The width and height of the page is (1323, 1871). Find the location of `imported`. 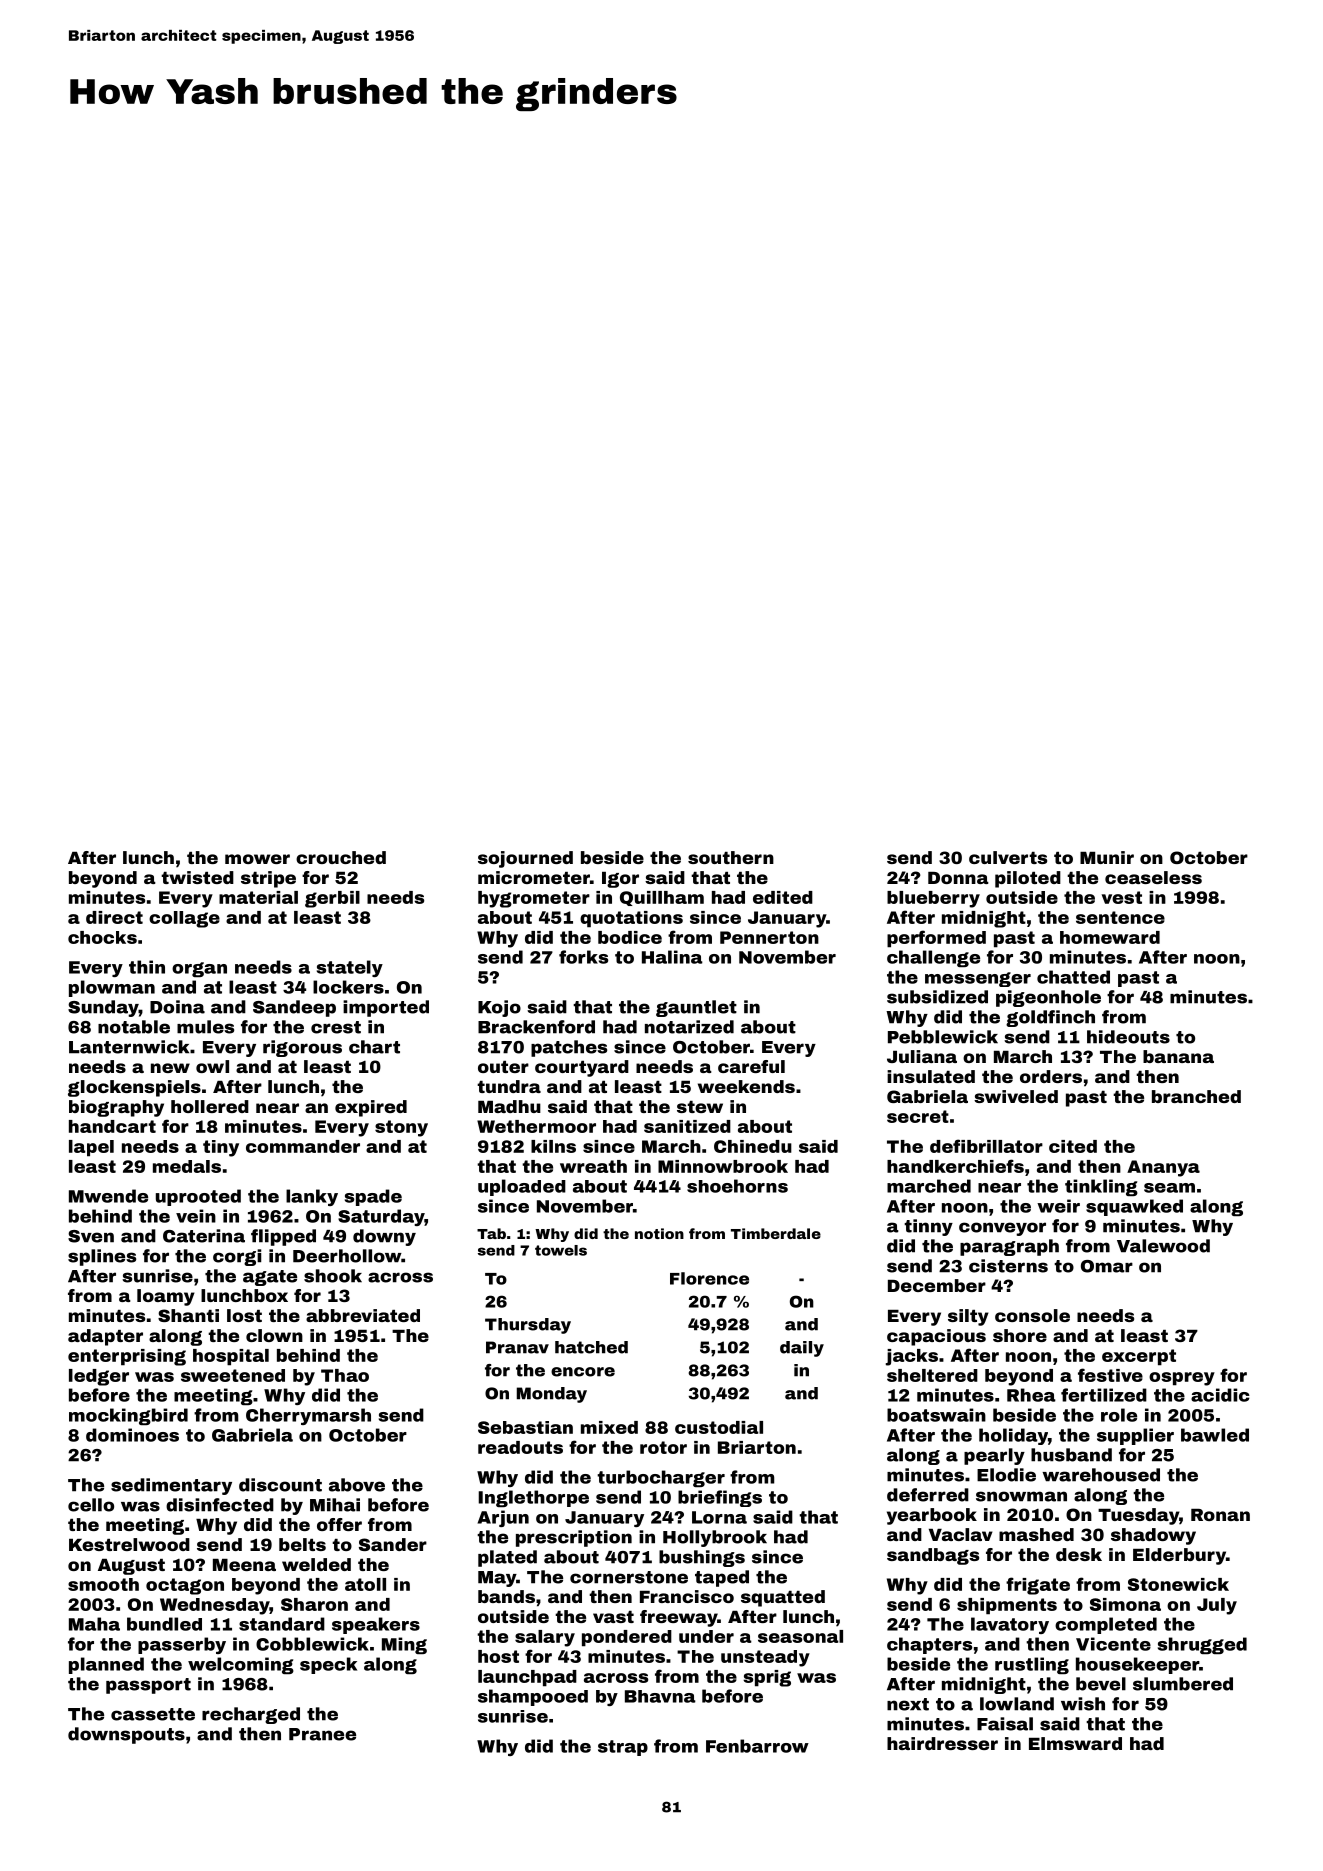

imported is located at coordinates (386, 1008).
